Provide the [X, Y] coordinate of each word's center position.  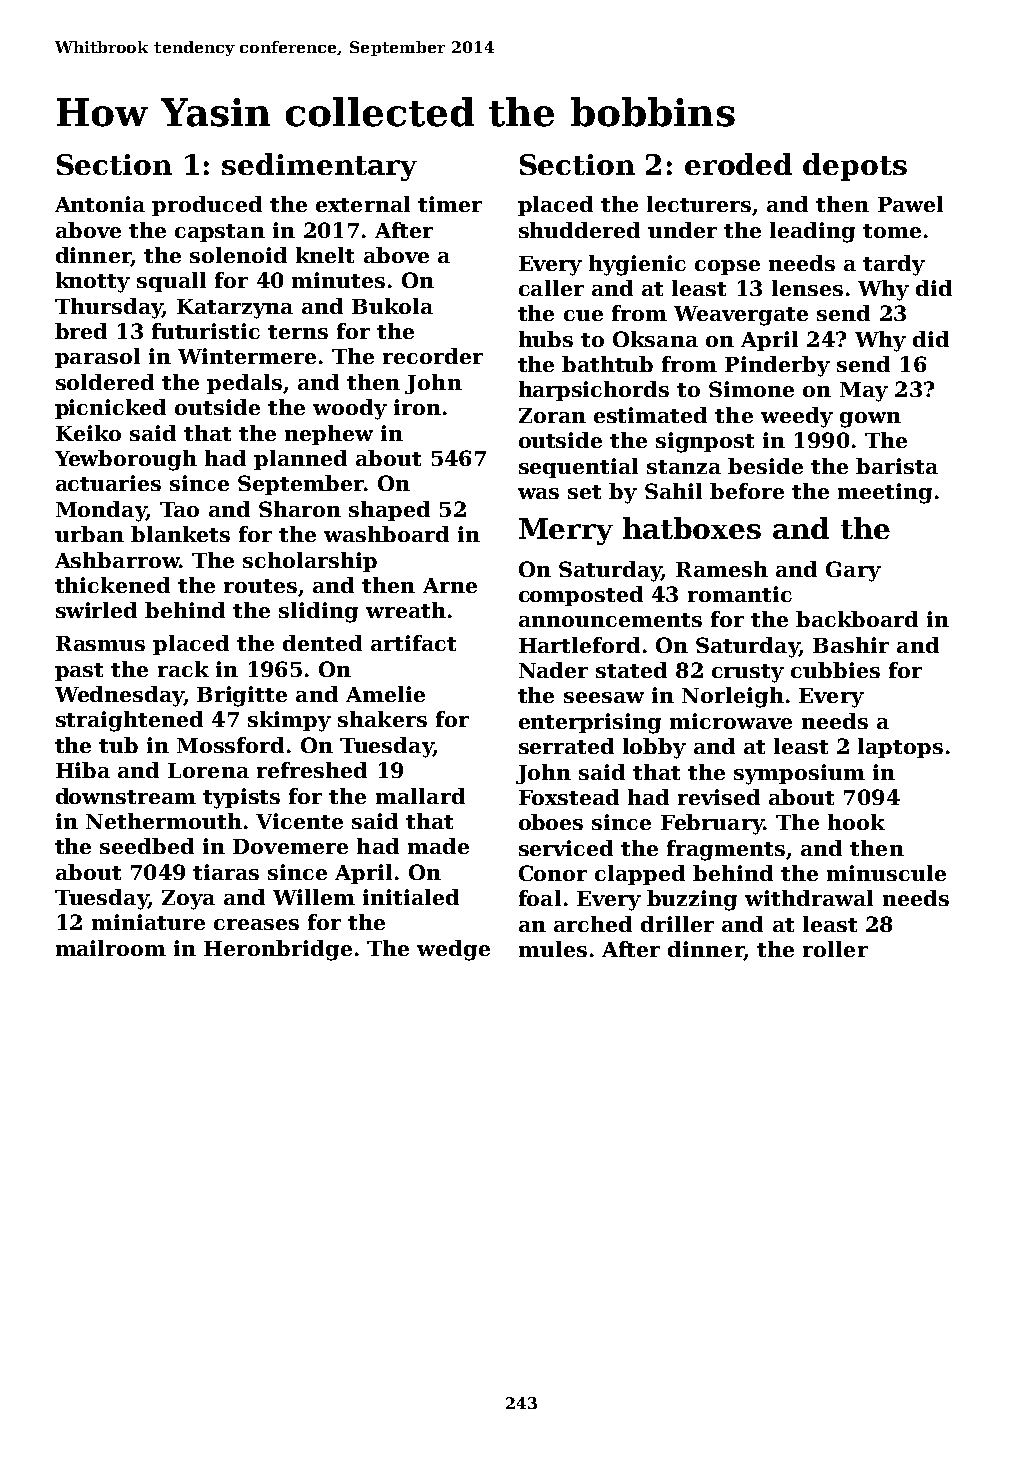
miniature [148, 922]
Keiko [88, 433]
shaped [389, 511]
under [682, 230]
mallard [420, 796]
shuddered [579, 230]
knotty [93, 282]
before [747, 491]
